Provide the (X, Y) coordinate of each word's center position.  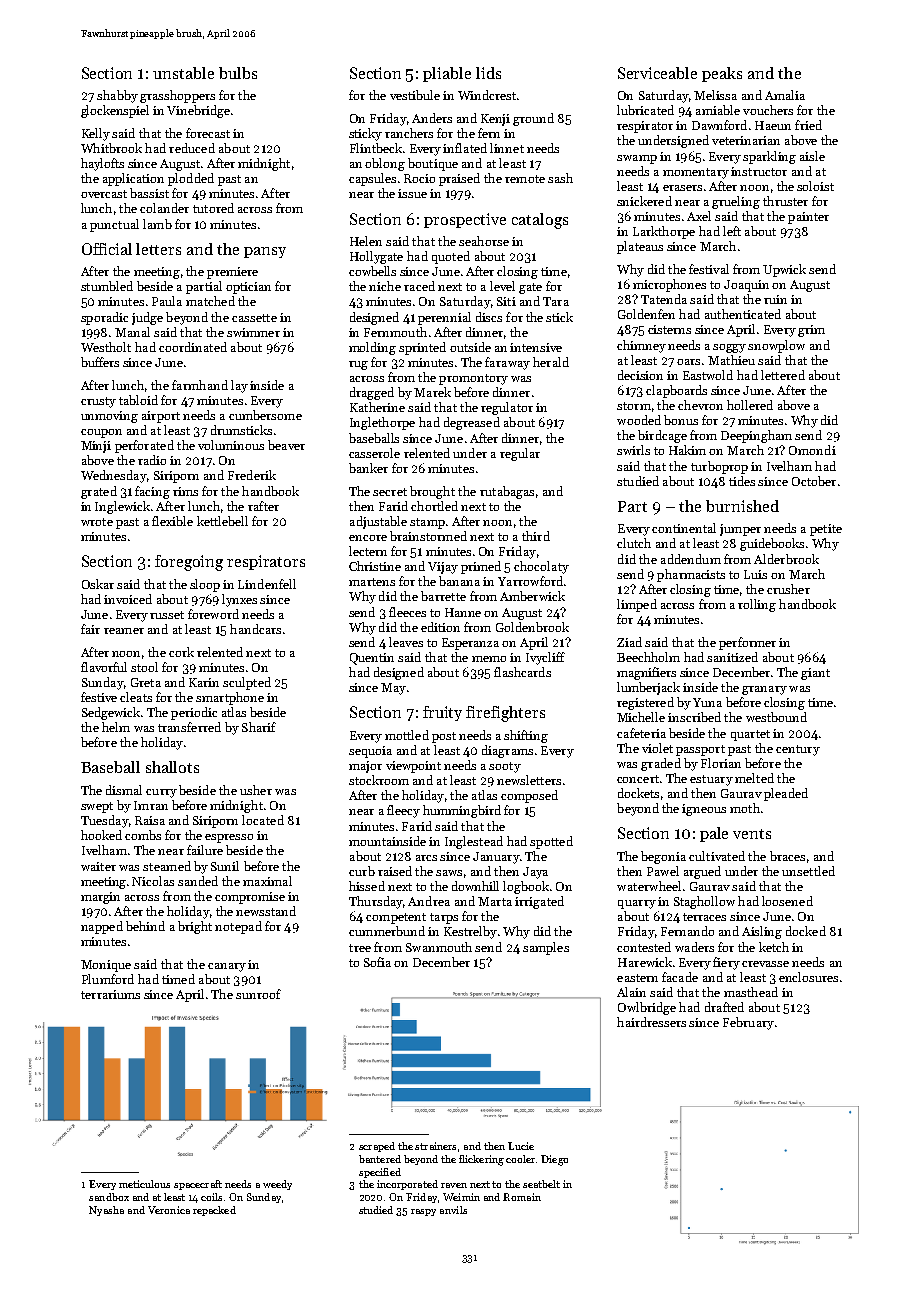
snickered (644, 201)
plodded (191, 179)
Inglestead (474, 842)
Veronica (169, 1210)
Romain (522, 1197)
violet (657, 748)
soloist (815, 186)
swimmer (253, 332)
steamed (167, 866)
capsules (372, 179)
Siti (506, 301)
